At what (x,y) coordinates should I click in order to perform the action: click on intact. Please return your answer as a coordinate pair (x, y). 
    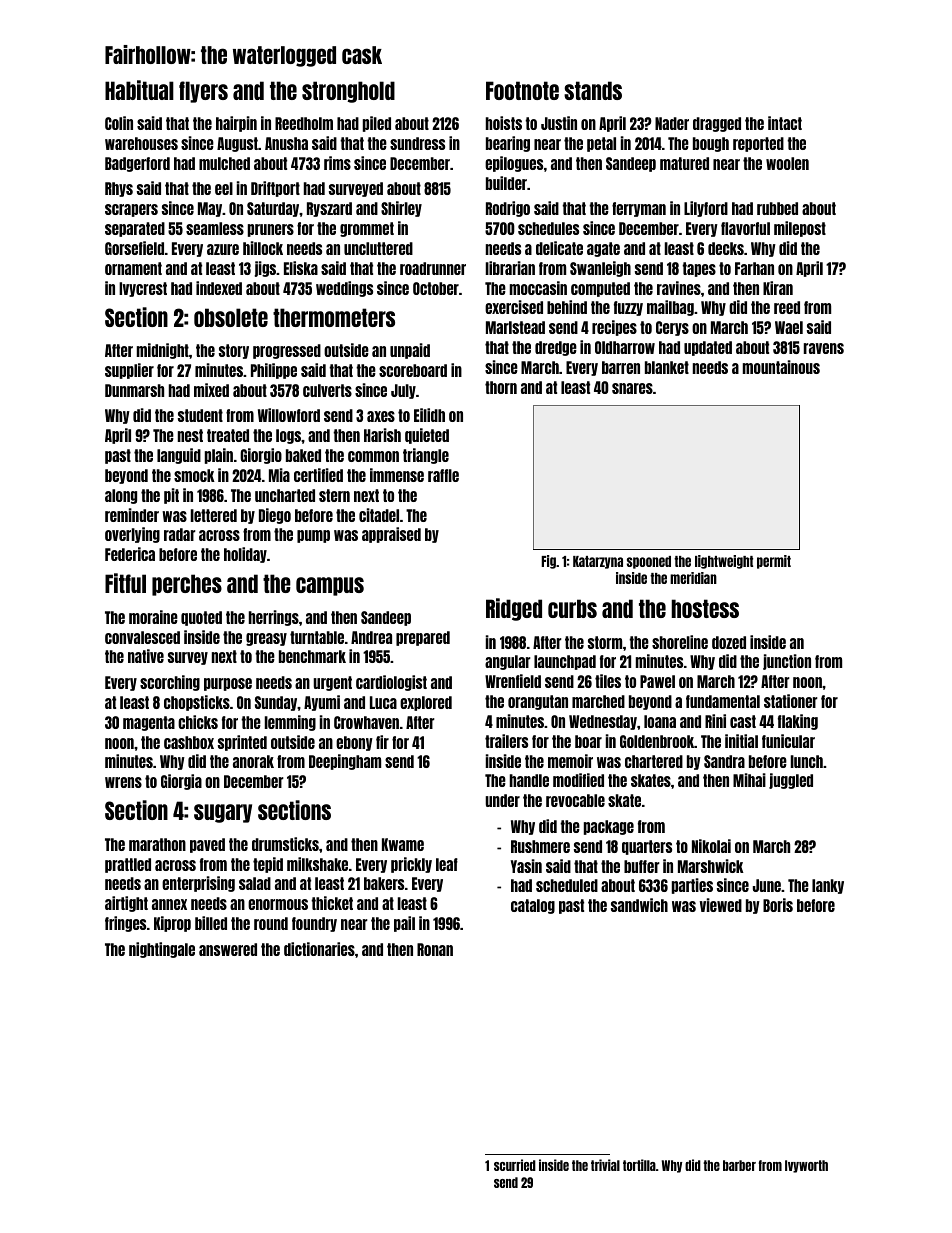
    Looking at the image, I should click on (785, 123).
